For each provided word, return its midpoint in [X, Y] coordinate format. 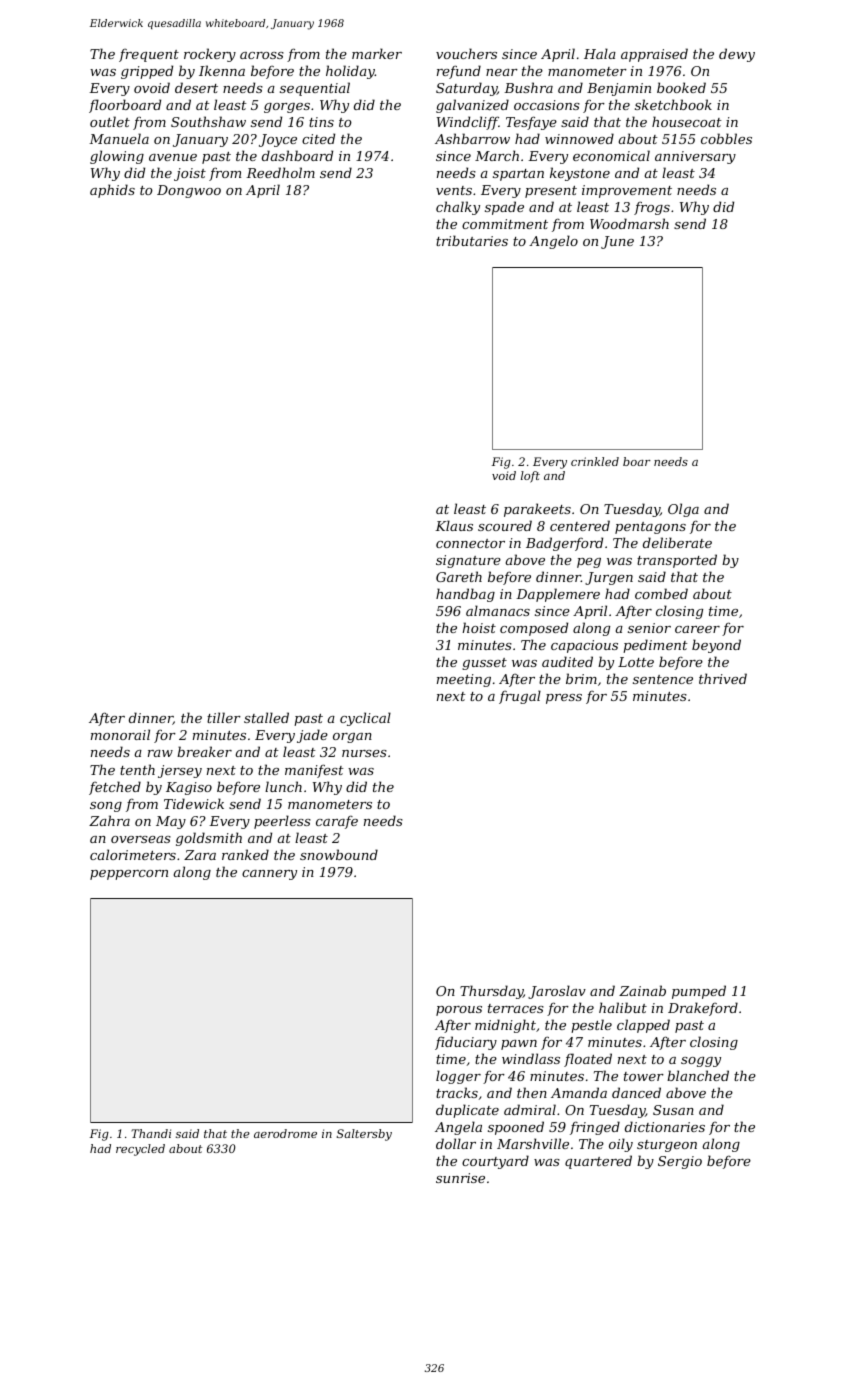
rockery [210, 55]
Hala [600, 53]
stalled [266, 717]
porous [459, 1011]
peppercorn [129, 875]
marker [377, 53]
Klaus [454, 525]
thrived [723, 678]
